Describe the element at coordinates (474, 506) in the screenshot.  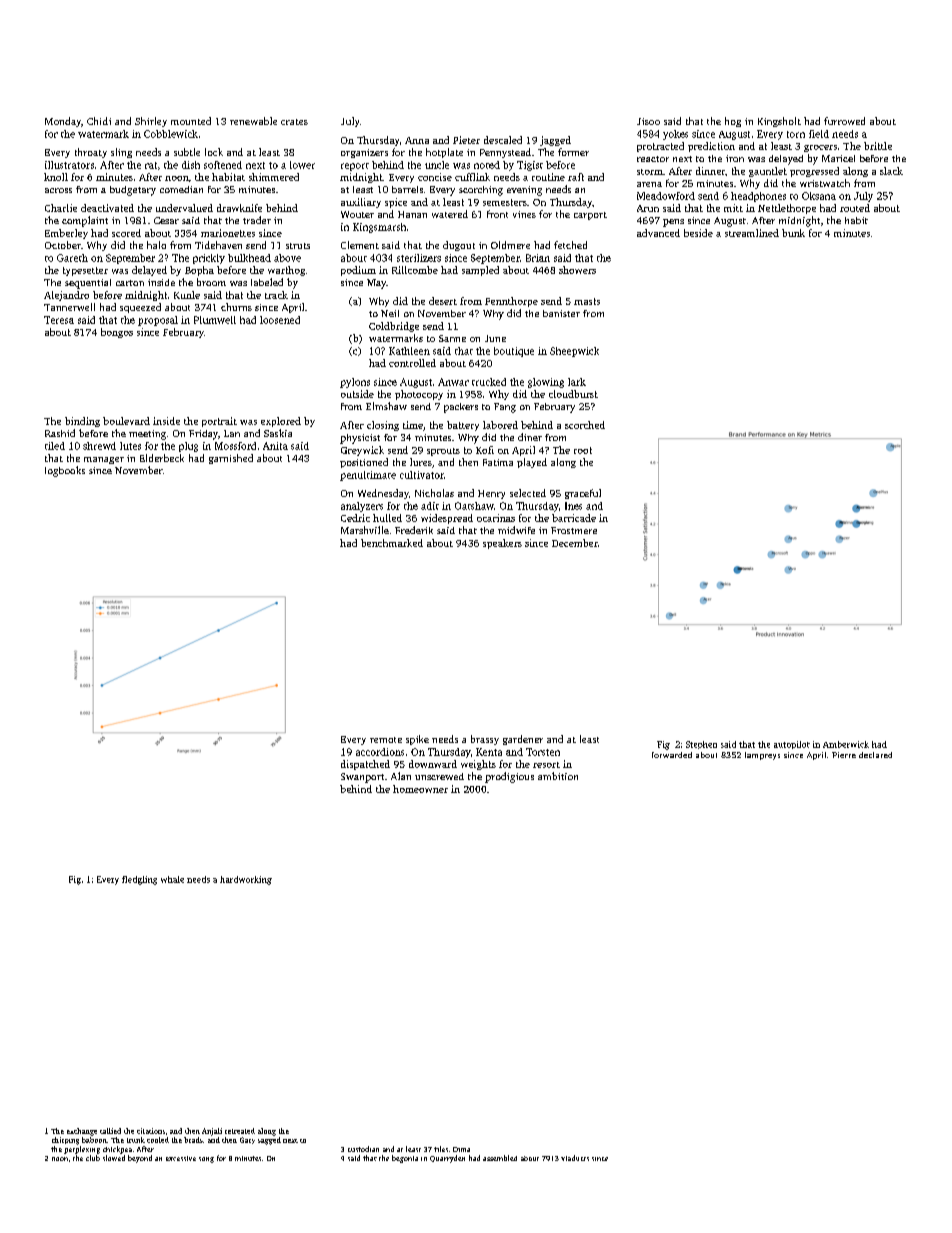
I see `Oatshaw` at that location.
